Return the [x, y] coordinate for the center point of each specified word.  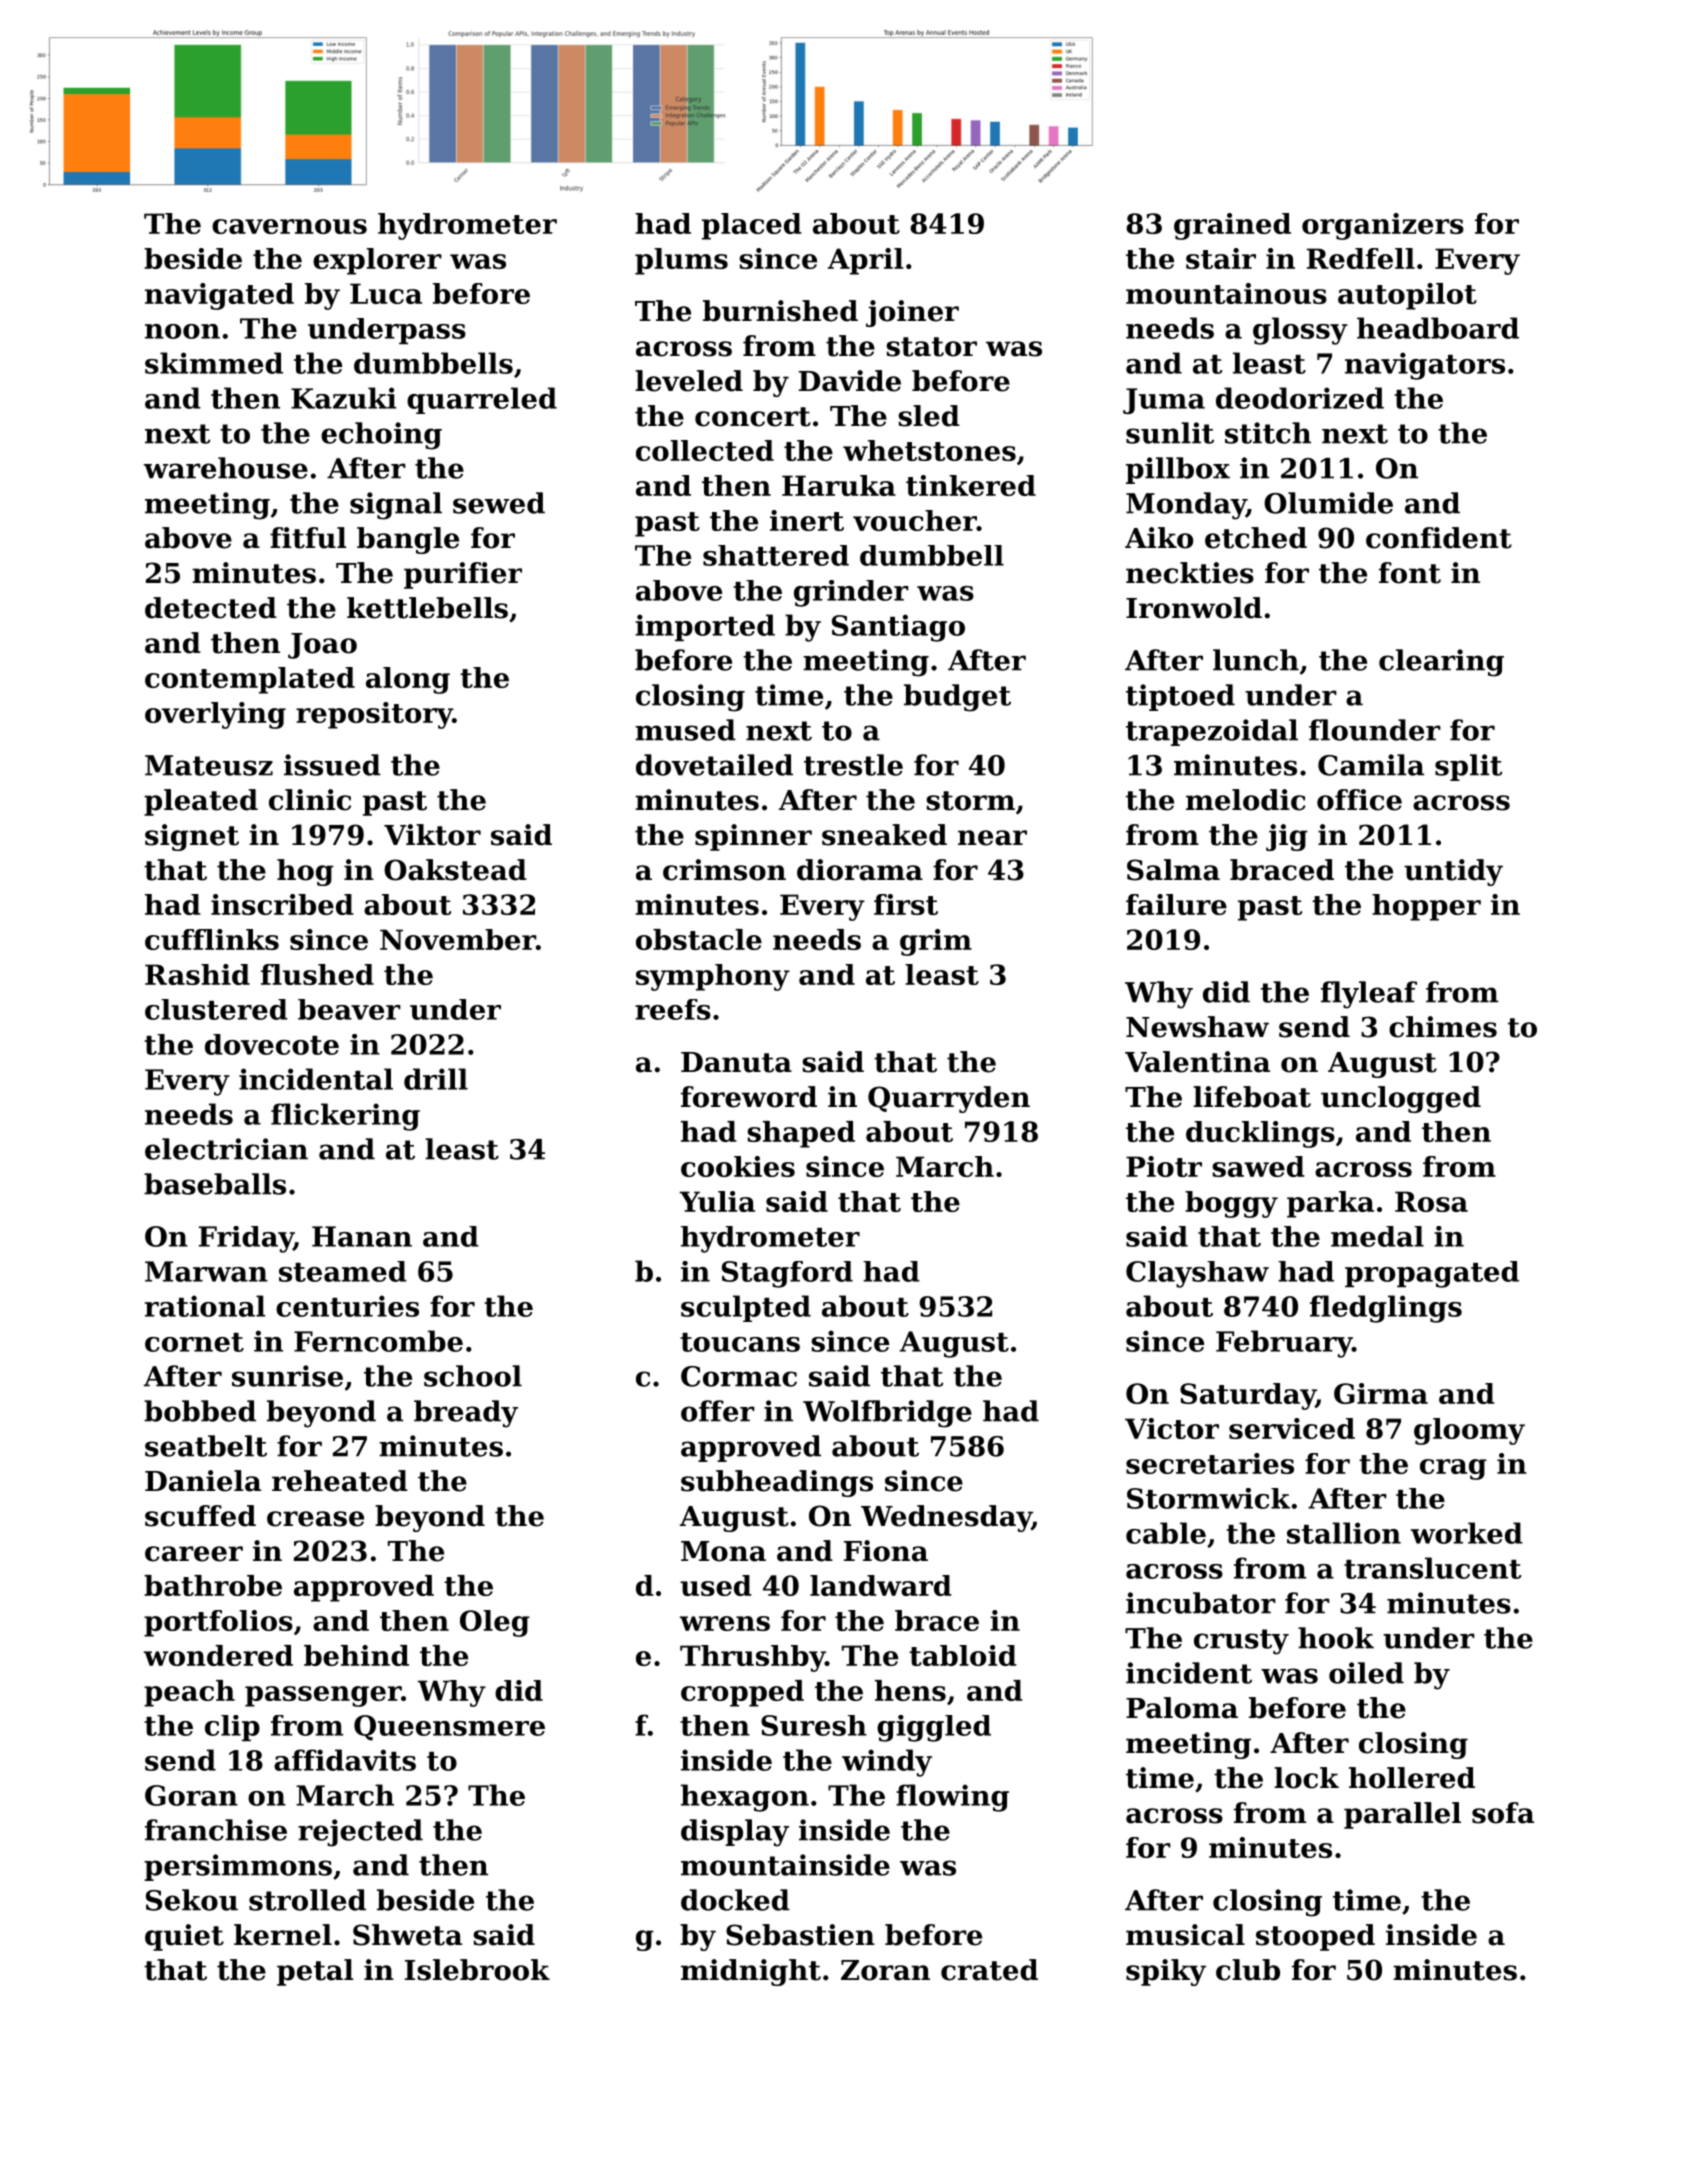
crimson [724, 870]
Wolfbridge [887, 1414]
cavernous [289, 226]
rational [205, 1306]
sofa [1503, 1813]
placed [752, 226]
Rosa [1431, 1201]
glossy [1300, 331]
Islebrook [477, 1970]
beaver [349, 1009]
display [735, 1833]
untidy [1453, 872]
